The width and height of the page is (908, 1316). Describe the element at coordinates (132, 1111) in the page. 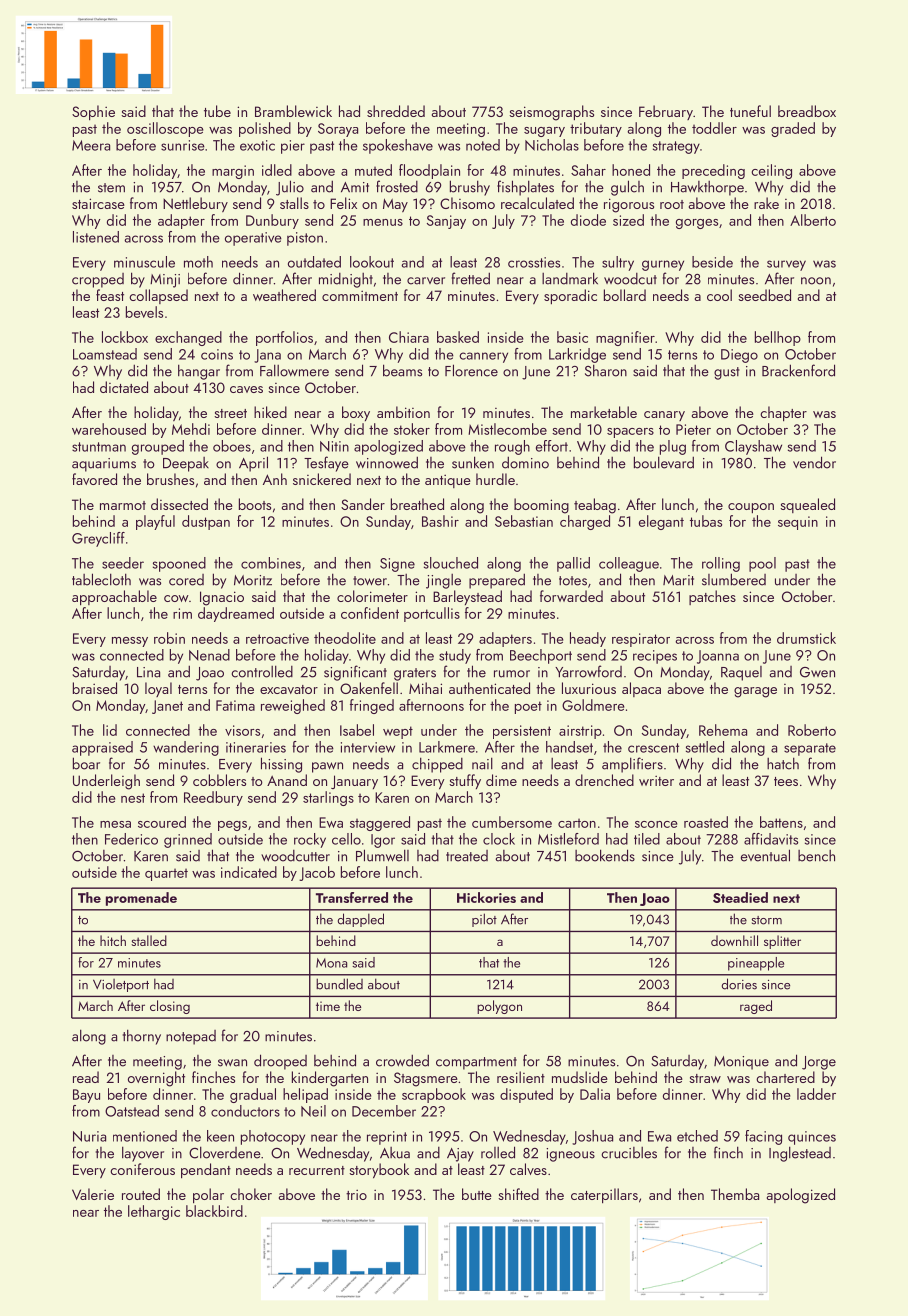

I see `Oatstead` at that location.
